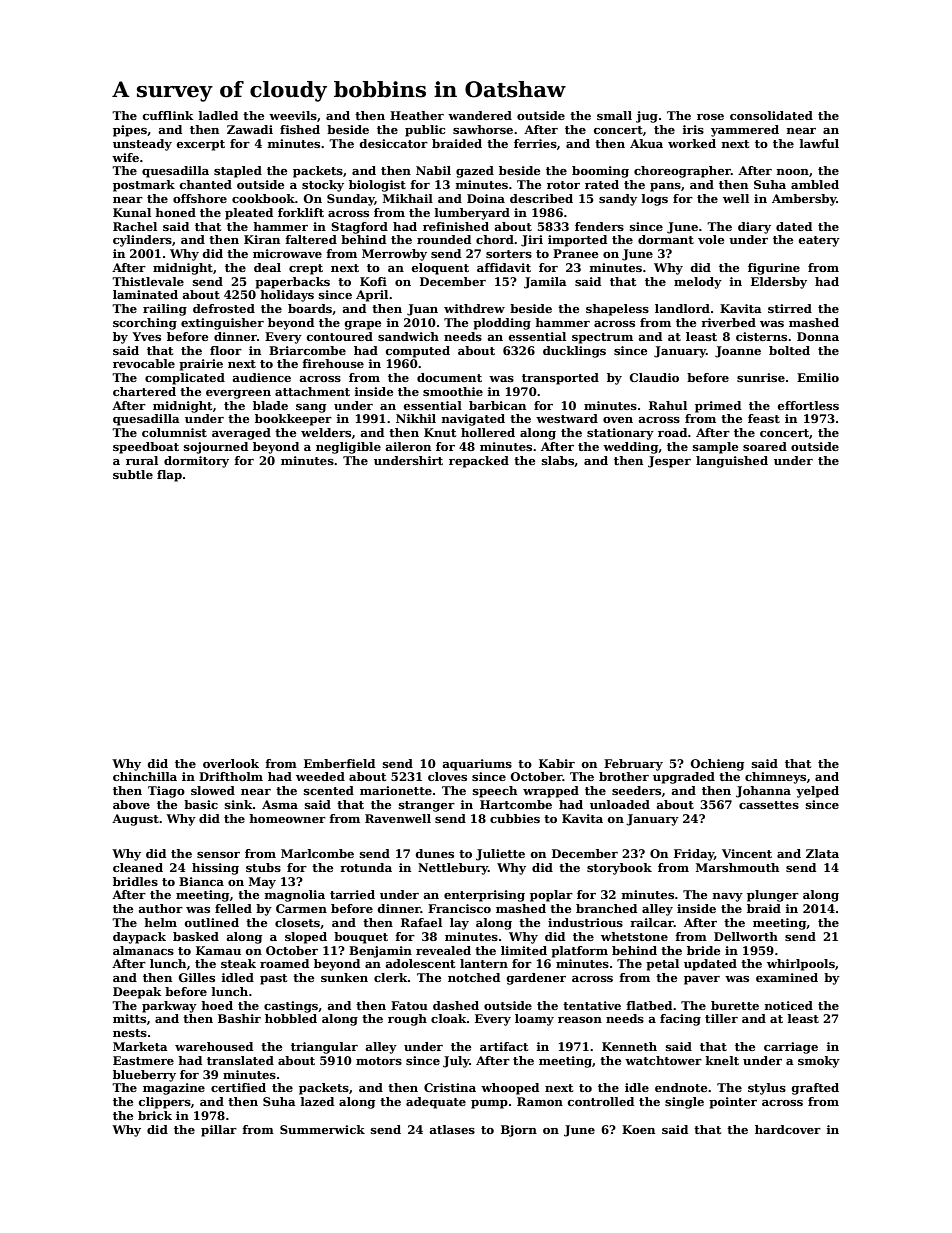 This document has height=1233, width=952. Describe the element at coordinates (435, 853) in the document. I see `dunes` at that location.
